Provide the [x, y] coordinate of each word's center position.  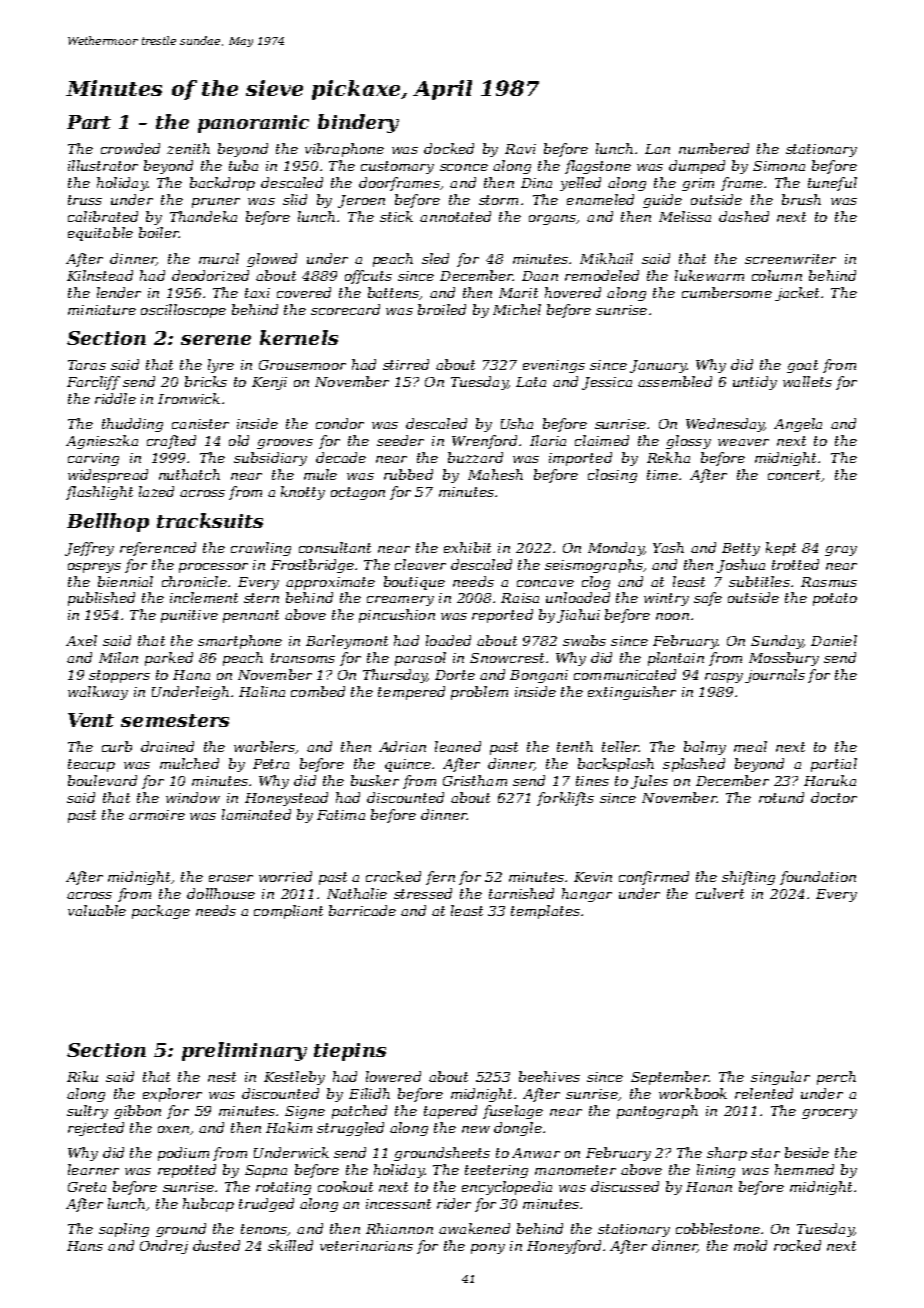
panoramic [253, 124]
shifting [748, 878]
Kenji [269, 383]
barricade [362, 910]
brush [801, 199]
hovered [573, 292]
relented [764, 1093]
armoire [157, 815]
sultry [87, 1112]
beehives [549, 1076]
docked [449, 148]
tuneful [832, 184]
